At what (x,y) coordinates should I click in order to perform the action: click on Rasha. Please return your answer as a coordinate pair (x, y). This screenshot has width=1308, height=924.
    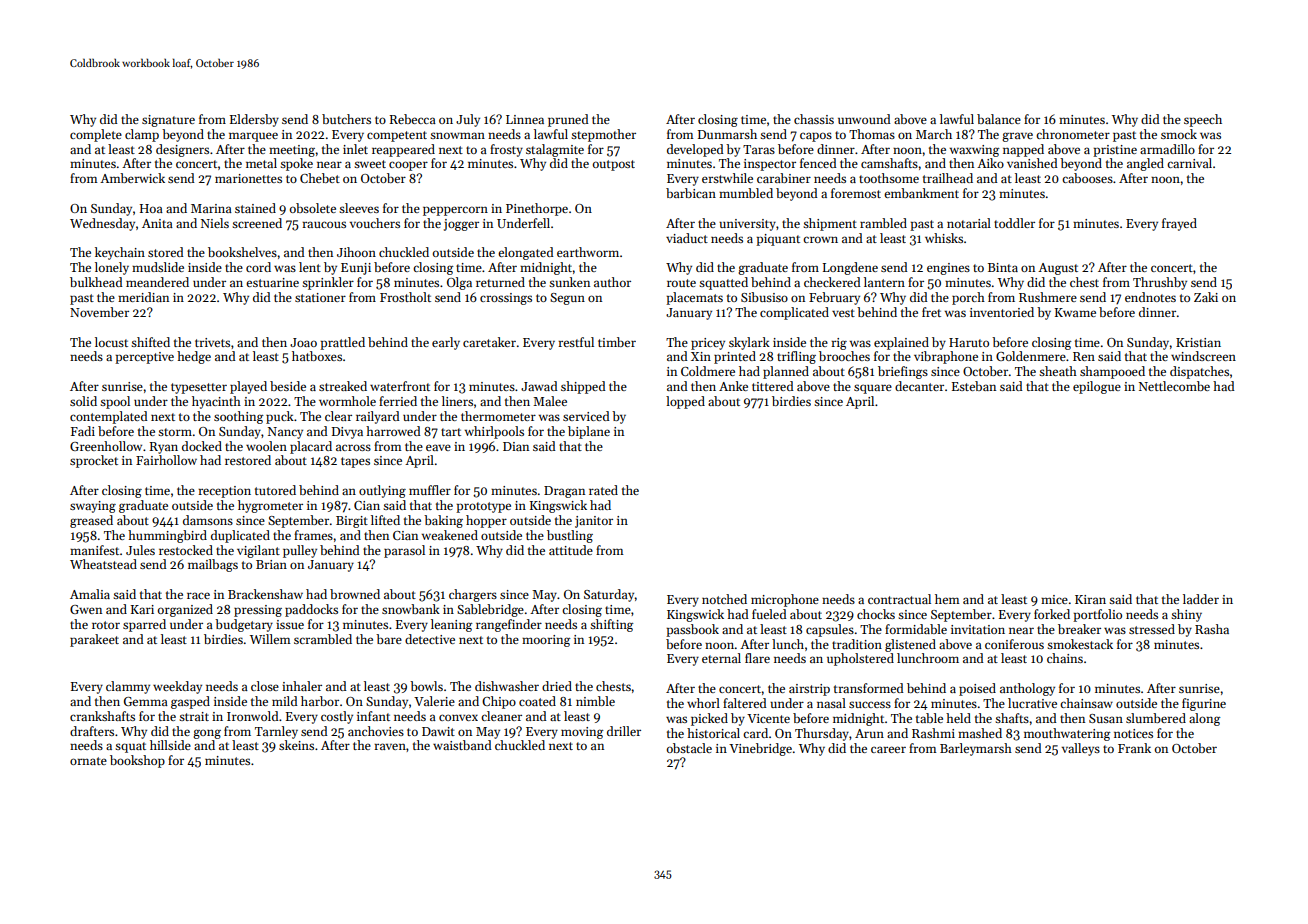
    Looking at the image, I should click on (1212, 629).
